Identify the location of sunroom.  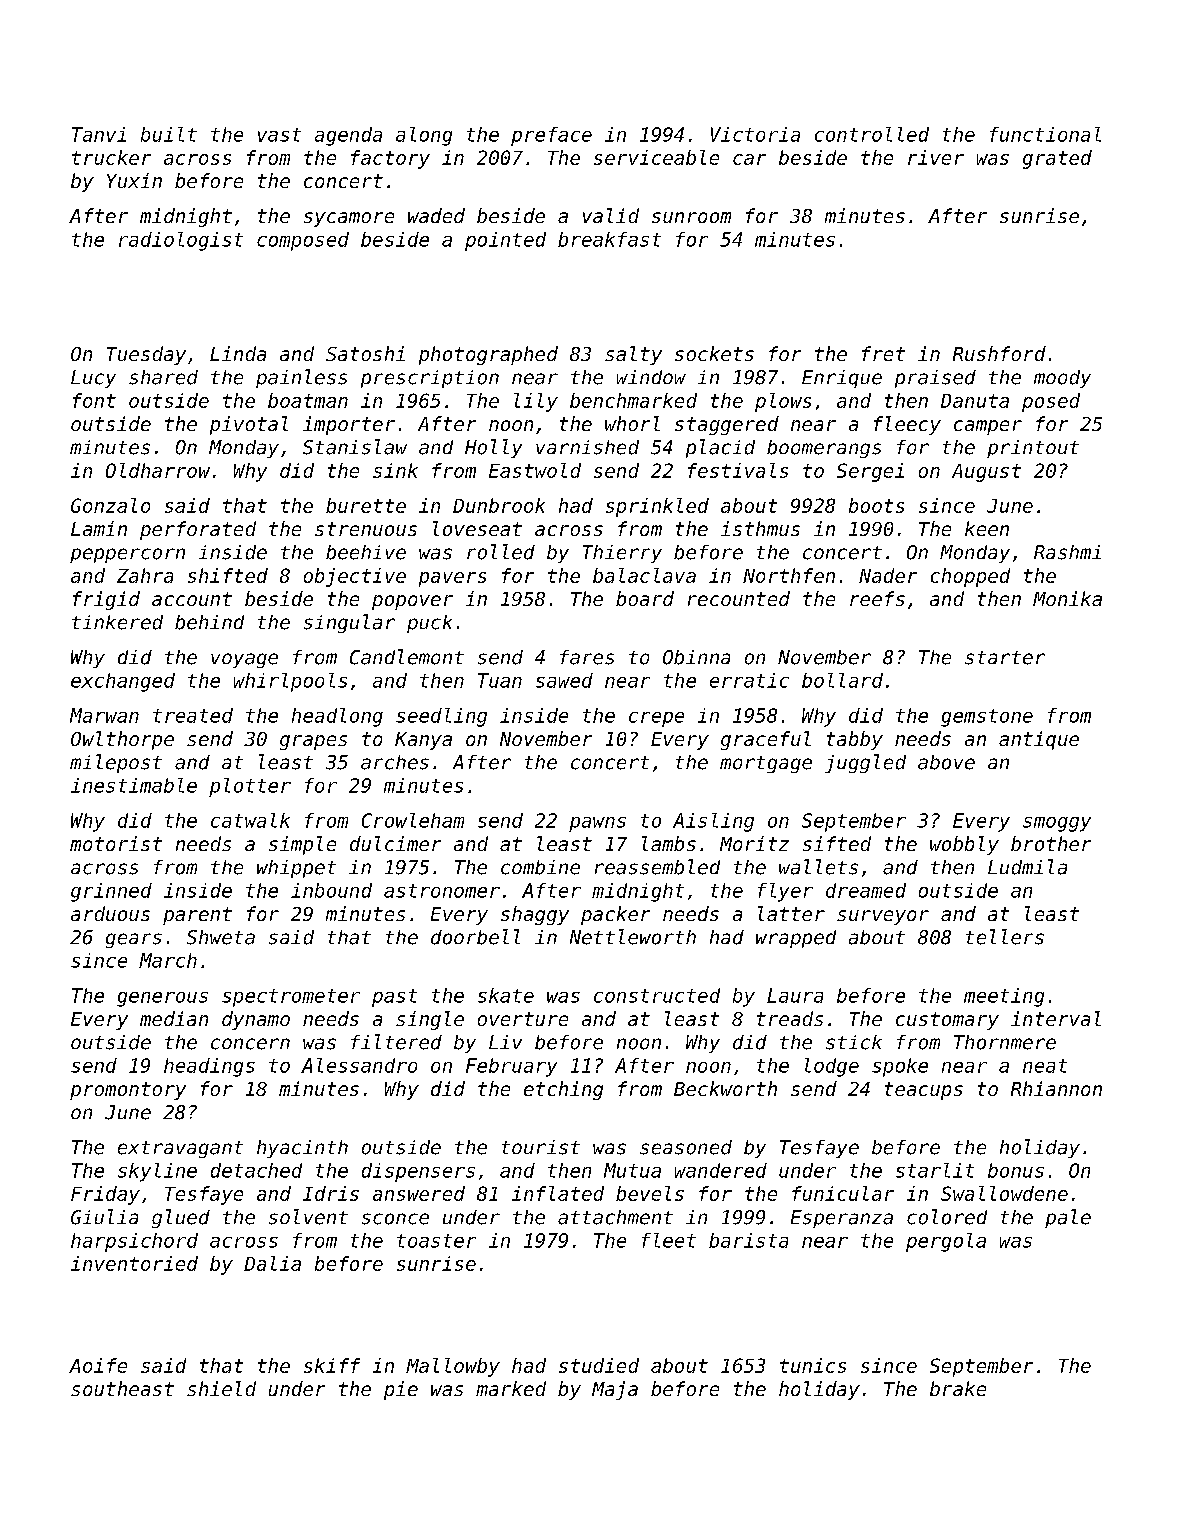
(691, 217).
